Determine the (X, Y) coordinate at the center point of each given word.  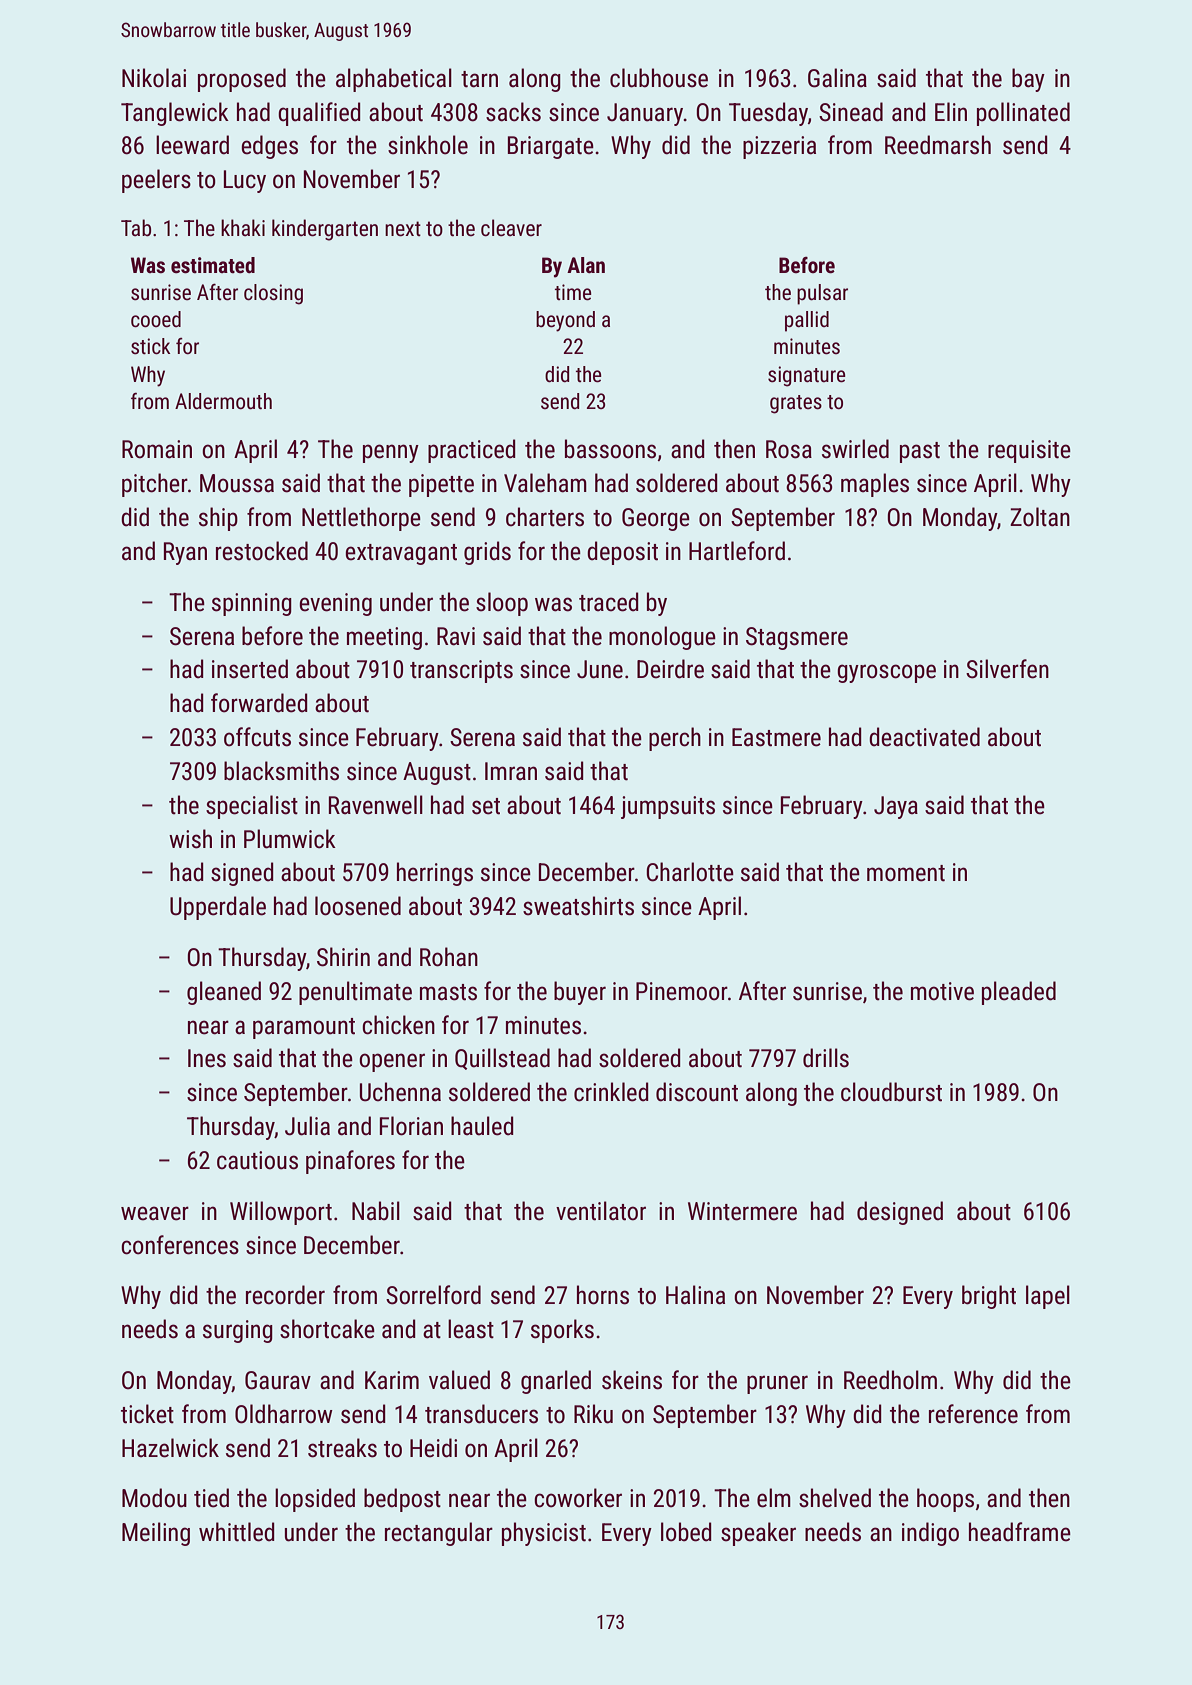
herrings (435, 874)
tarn (479, 79)
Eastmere (776, 737)
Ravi (456, 636)
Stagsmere (797, 638)
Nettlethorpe (361, 519)
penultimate (355, 993)
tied (211, 1498)
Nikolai (154, 78)
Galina (837, 78)
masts (448, 992)
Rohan (449, 957)
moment (906, 873)
